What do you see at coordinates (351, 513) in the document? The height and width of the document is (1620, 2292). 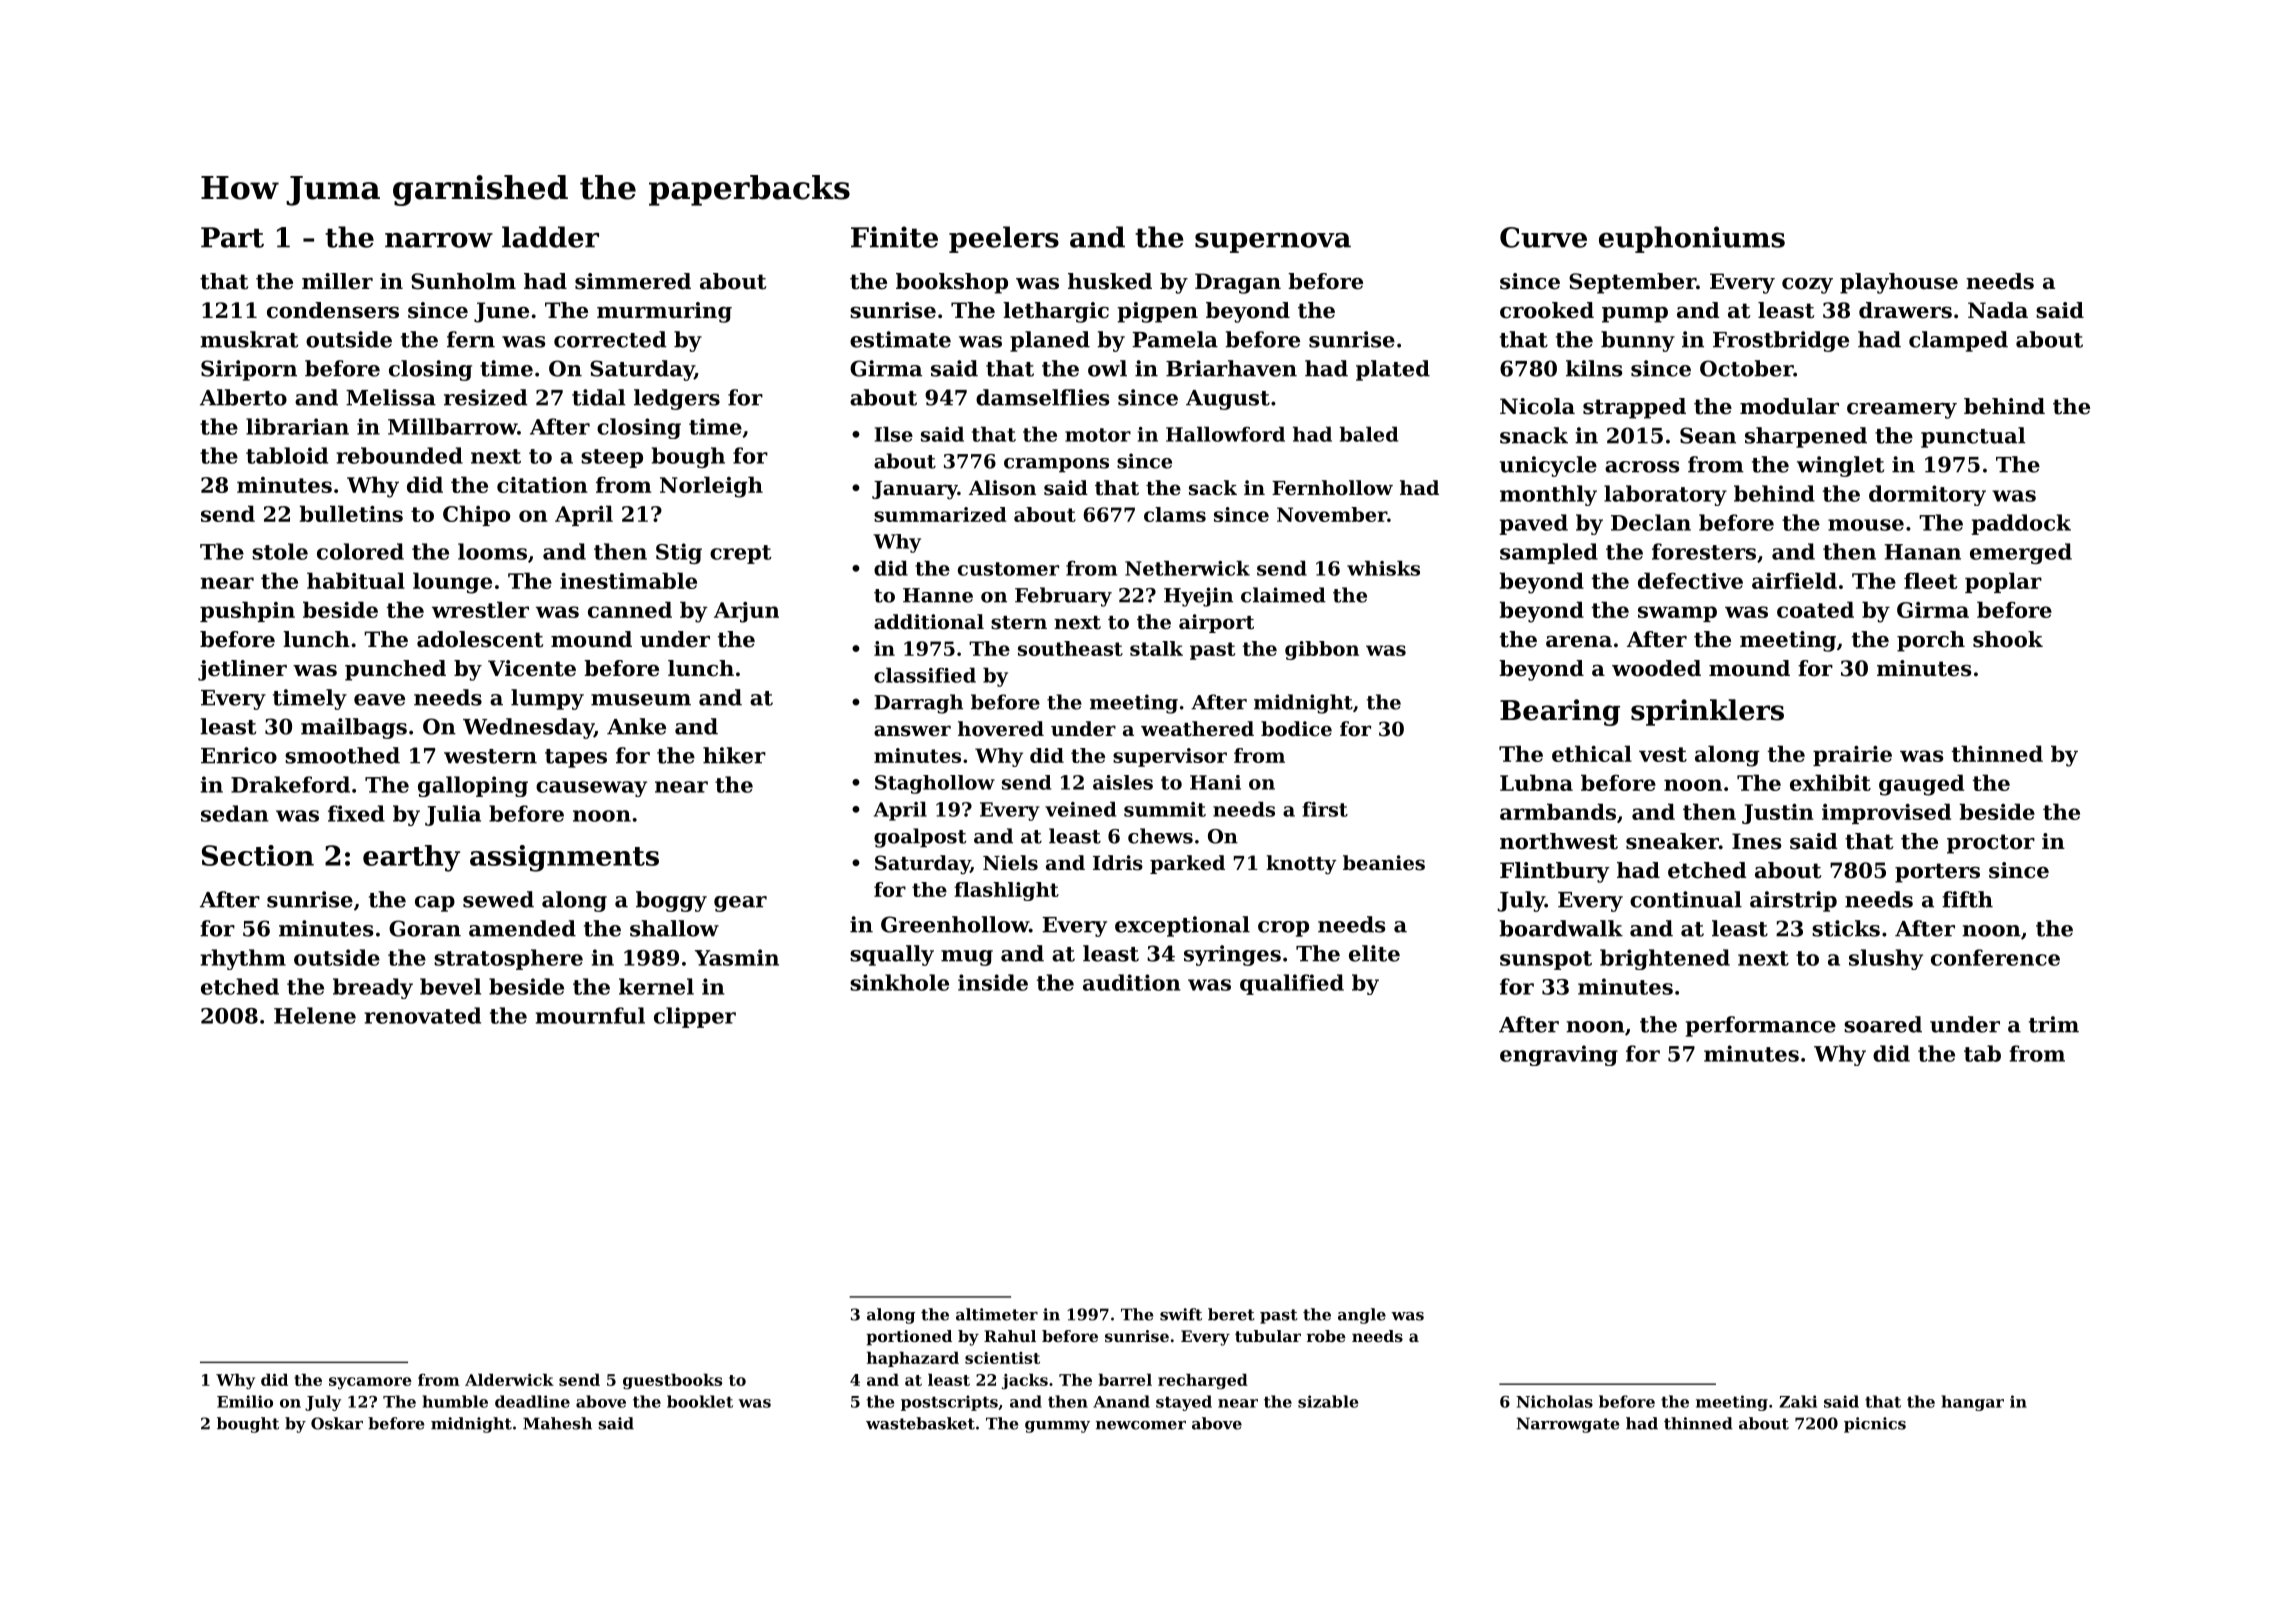 I see `bulletins` at bounding box center [351, 513].
